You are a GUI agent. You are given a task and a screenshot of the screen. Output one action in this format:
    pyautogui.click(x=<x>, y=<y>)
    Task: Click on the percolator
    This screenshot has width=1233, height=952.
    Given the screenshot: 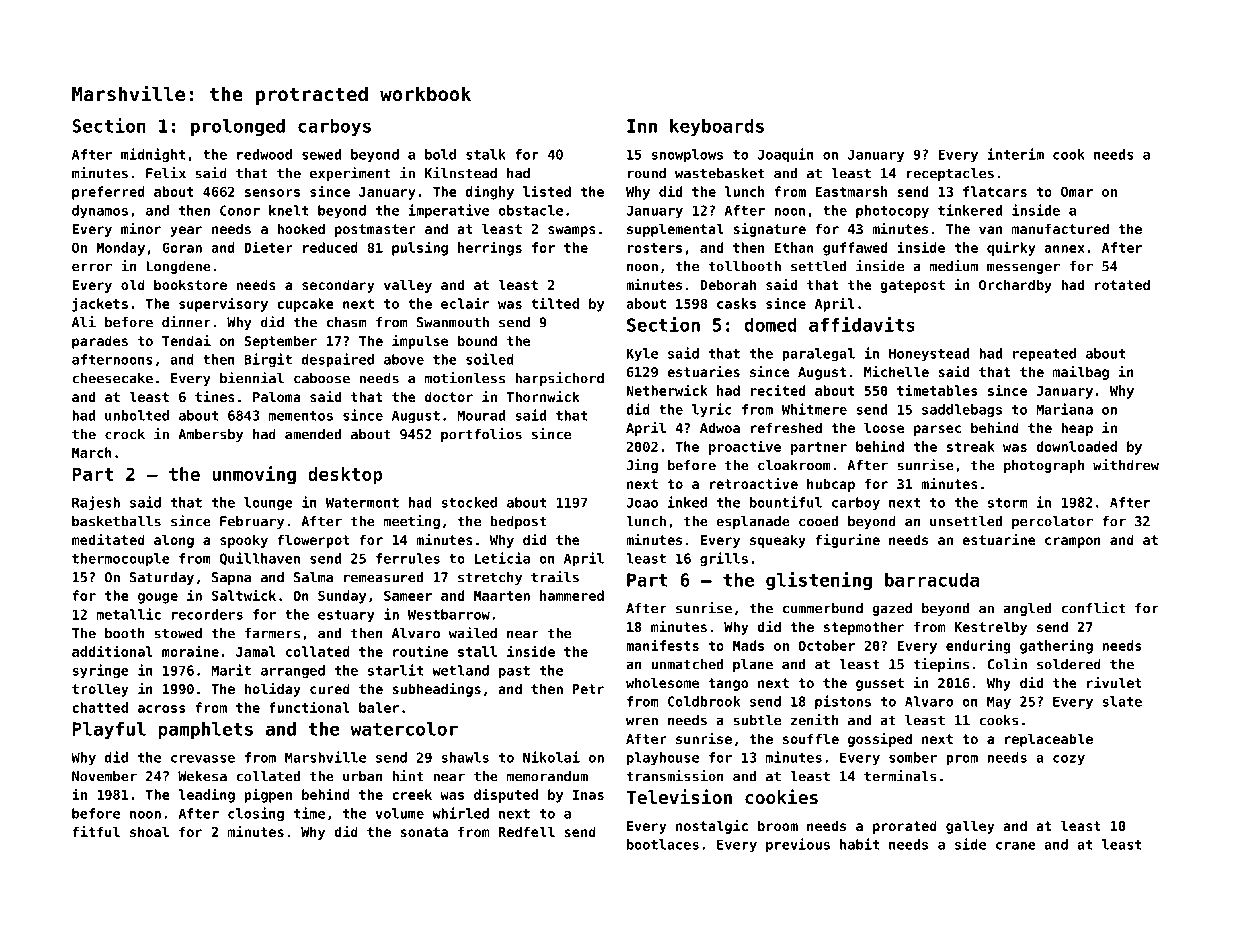 What is the action you would take?
    pyautogui.click(x=1052, y=522)
